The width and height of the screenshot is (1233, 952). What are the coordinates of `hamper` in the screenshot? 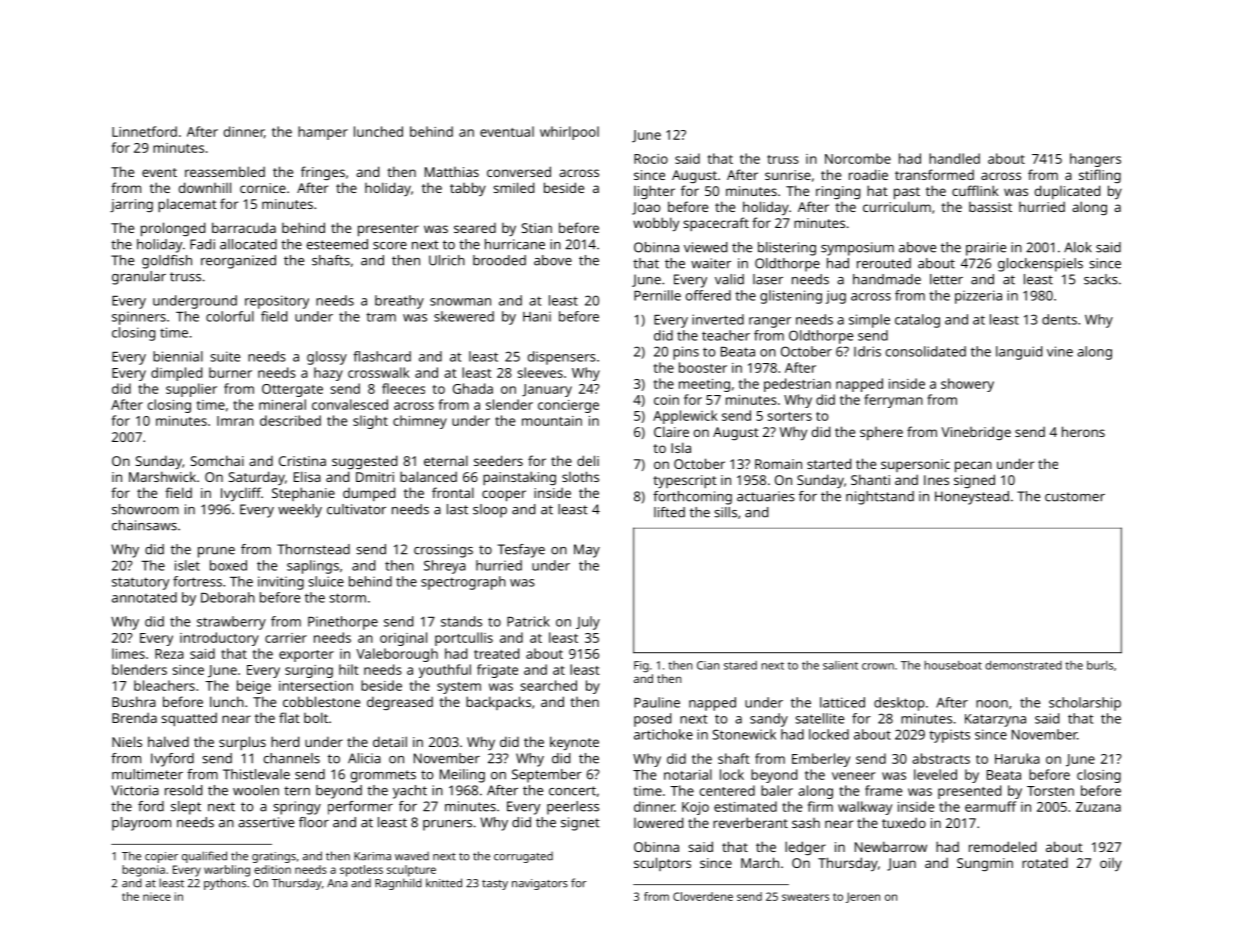 It's located at (323, 133).
